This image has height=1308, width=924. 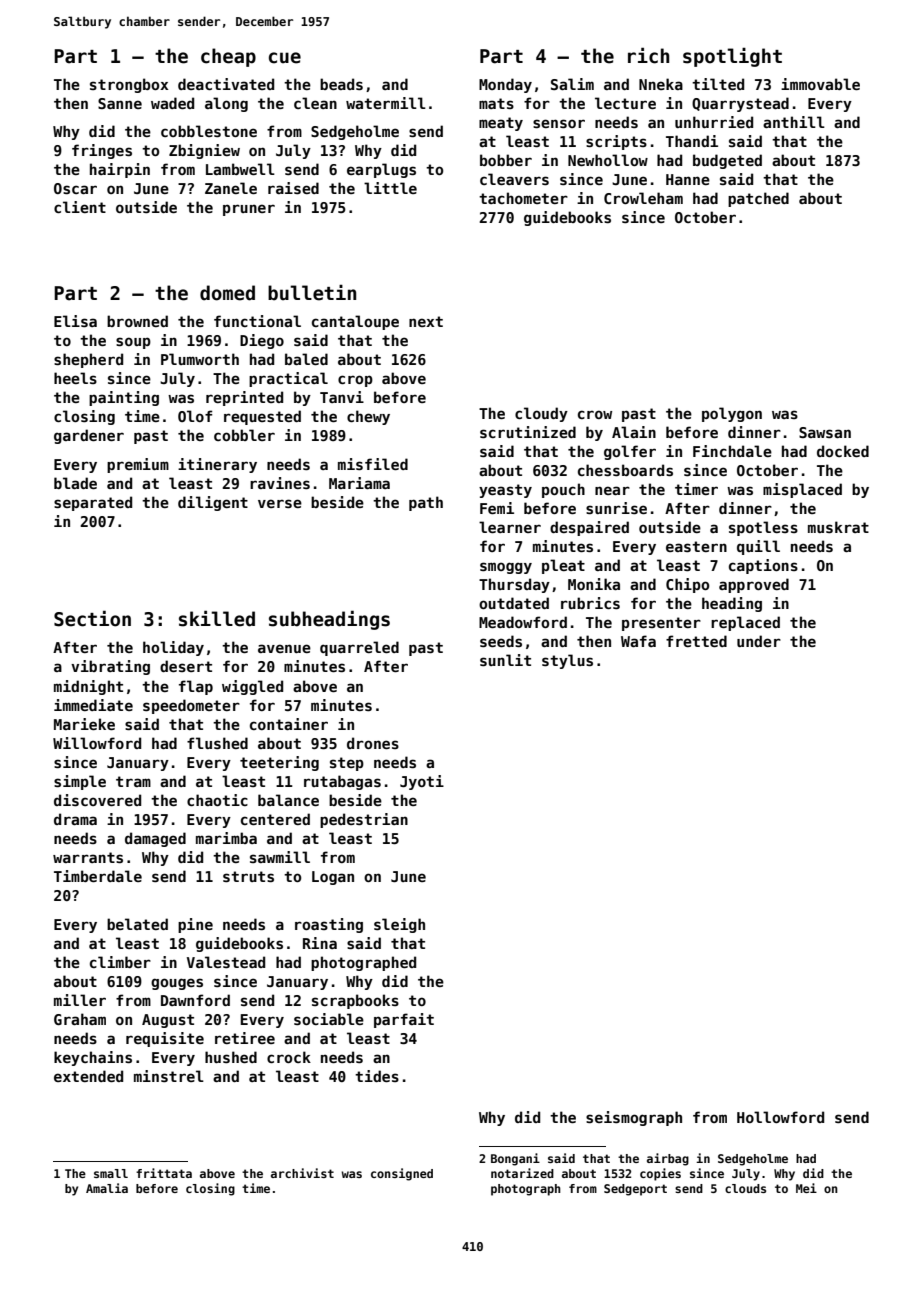 What do you see at coordinates (88, 857) in the image?
I see `warrants` at bounding box center [88, 857].
